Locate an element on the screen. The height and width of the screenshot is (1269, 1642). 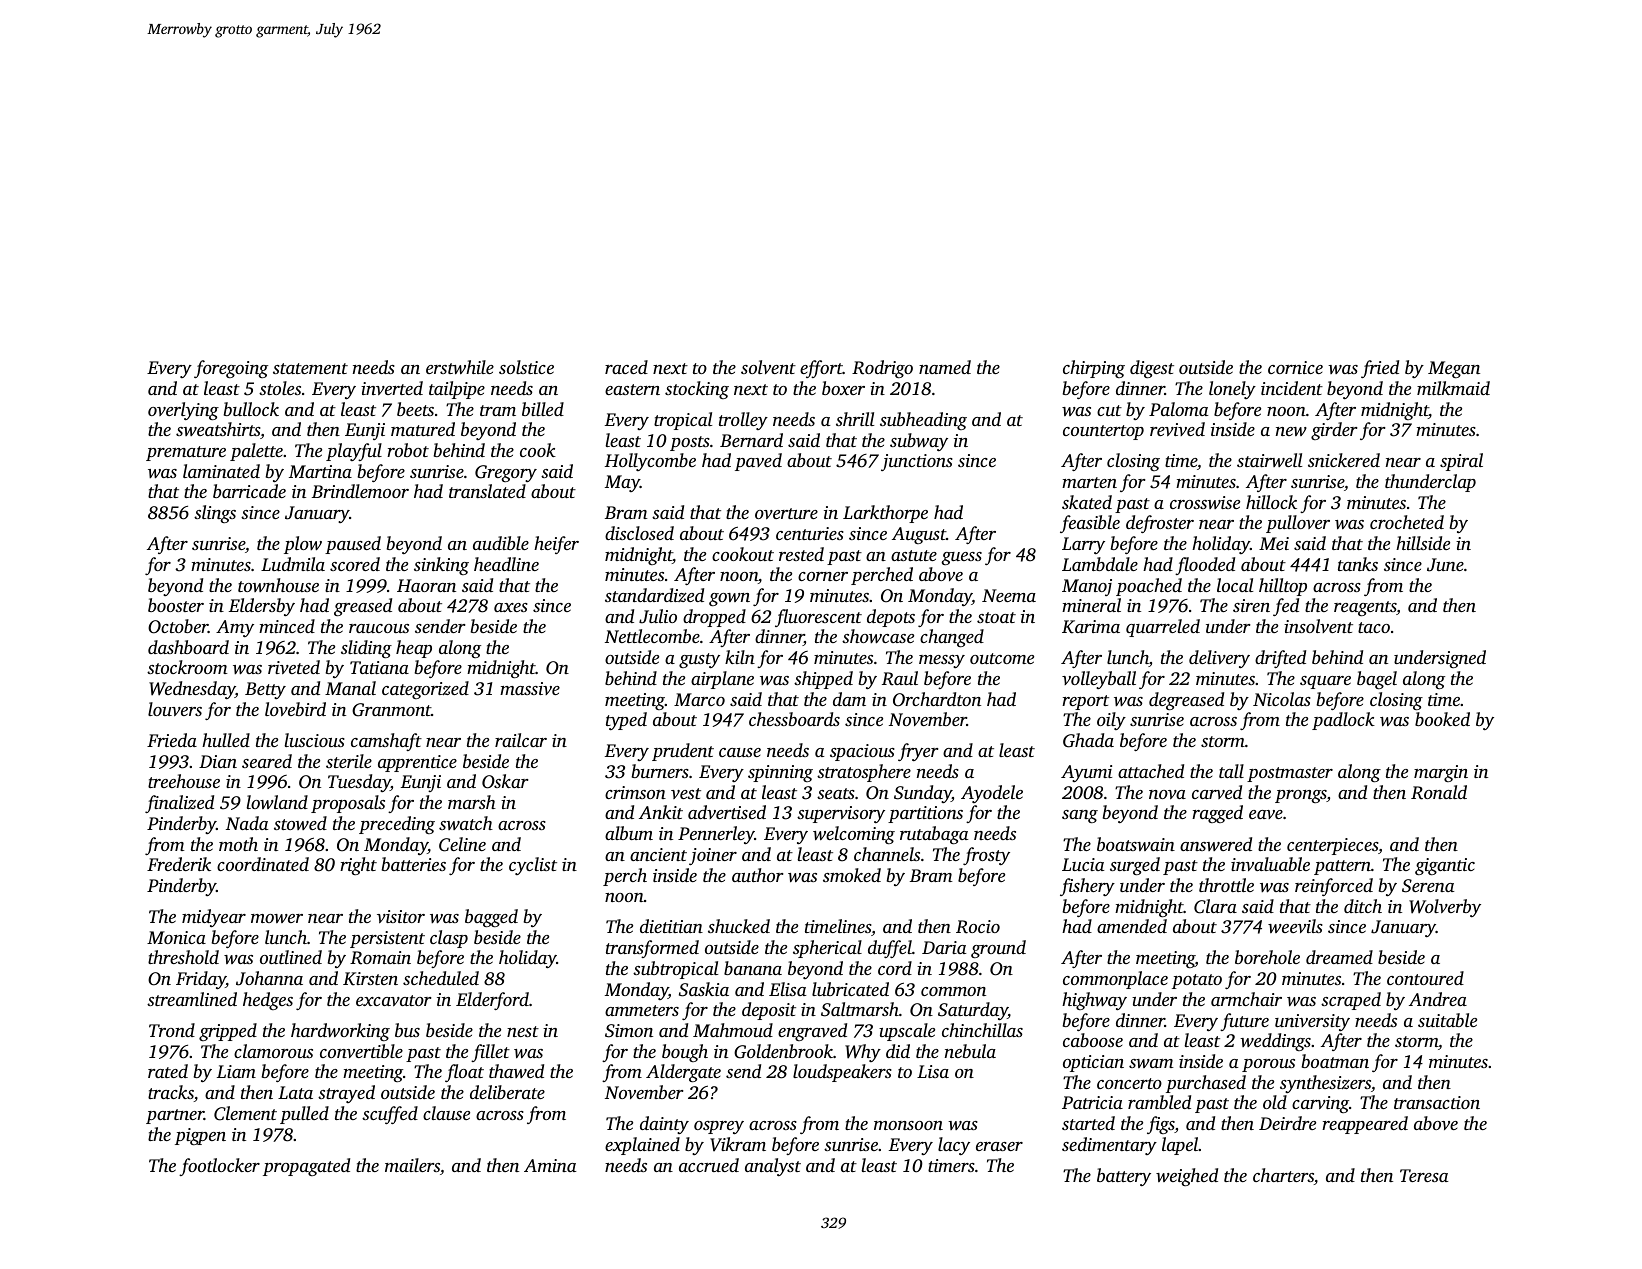
camshaft is located at coordinates (386, 742).
